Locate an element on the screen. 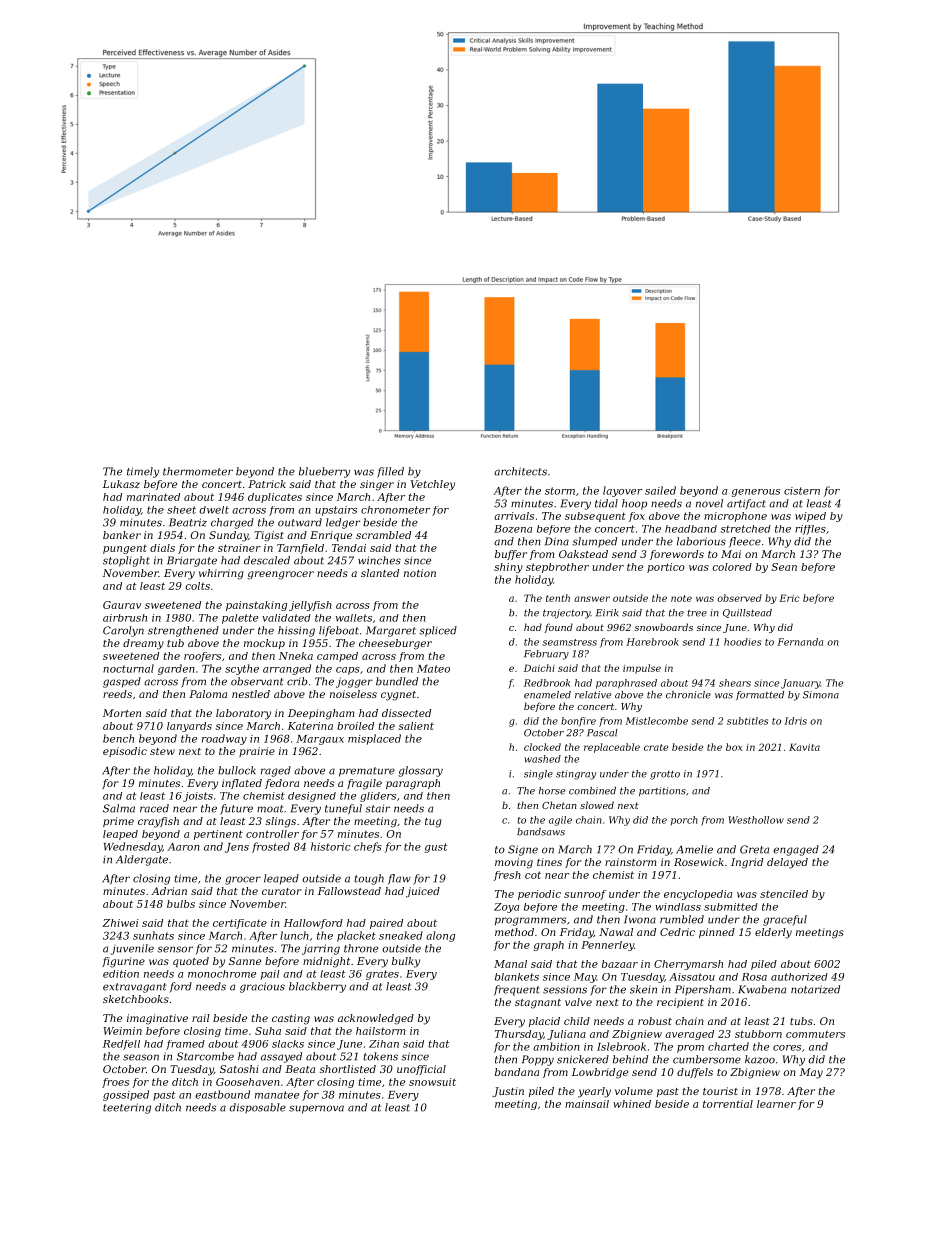  tug is located at coordinates (433, 823).
